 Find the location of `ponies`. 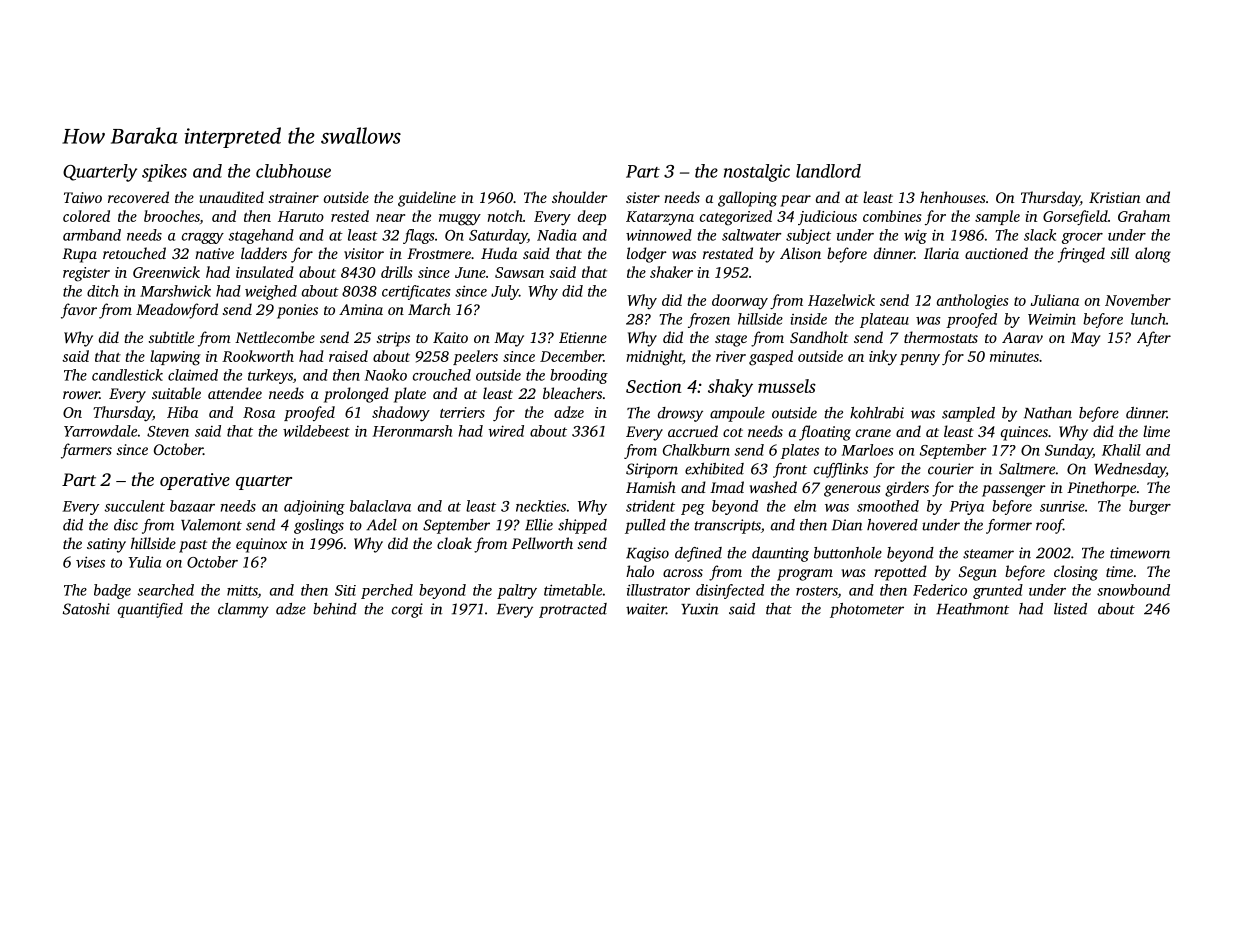

ponies is located at coordinates (297, 311).
